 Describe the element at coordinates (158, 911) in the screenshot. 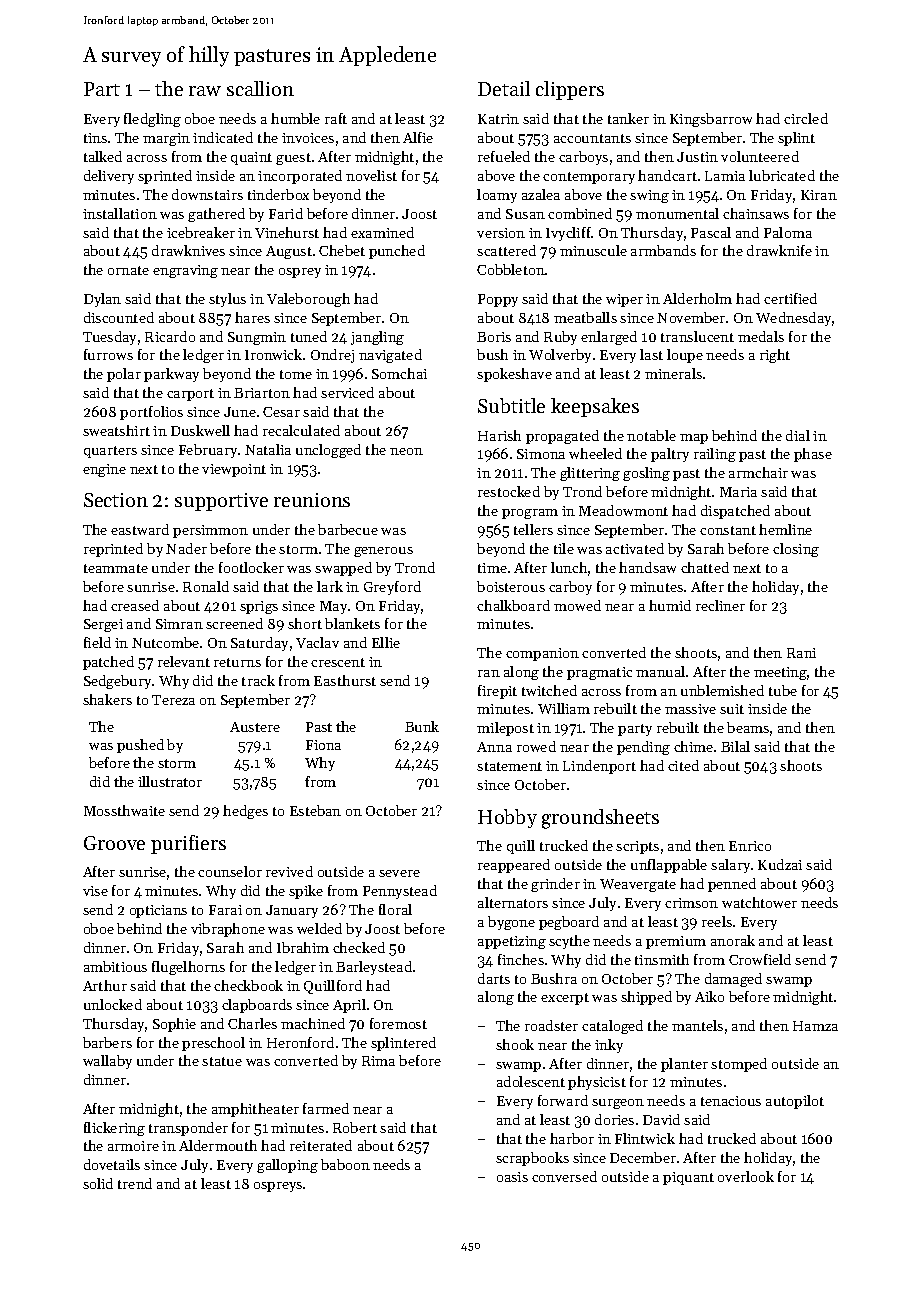

I see `opticians` at that location.
